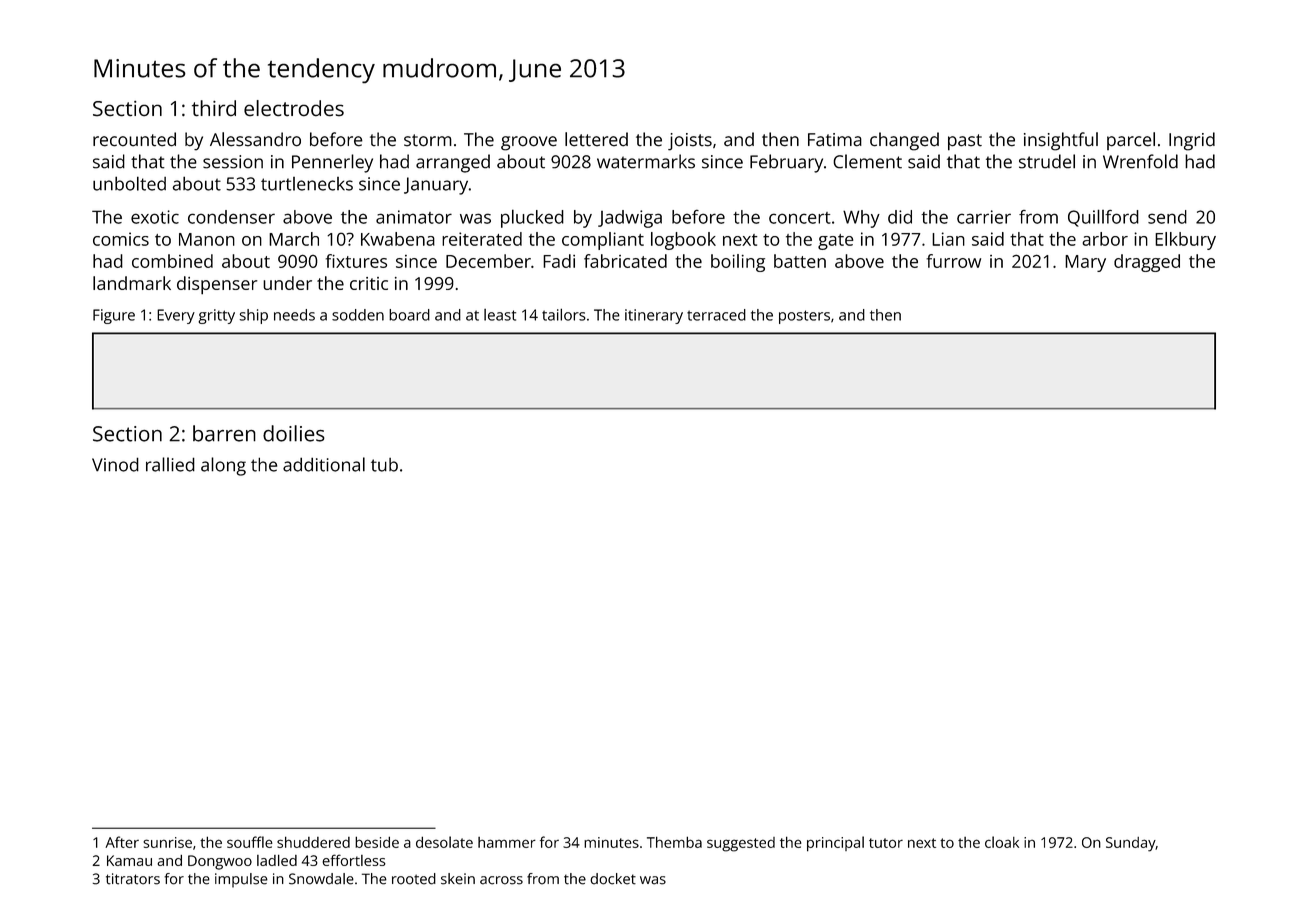 Image resolution: width=1308 pixels, height=924 pixels. What do you see at coordinates (867, 161) in the screenshot?
I see `Clement` at bounding box center [867, 161].
